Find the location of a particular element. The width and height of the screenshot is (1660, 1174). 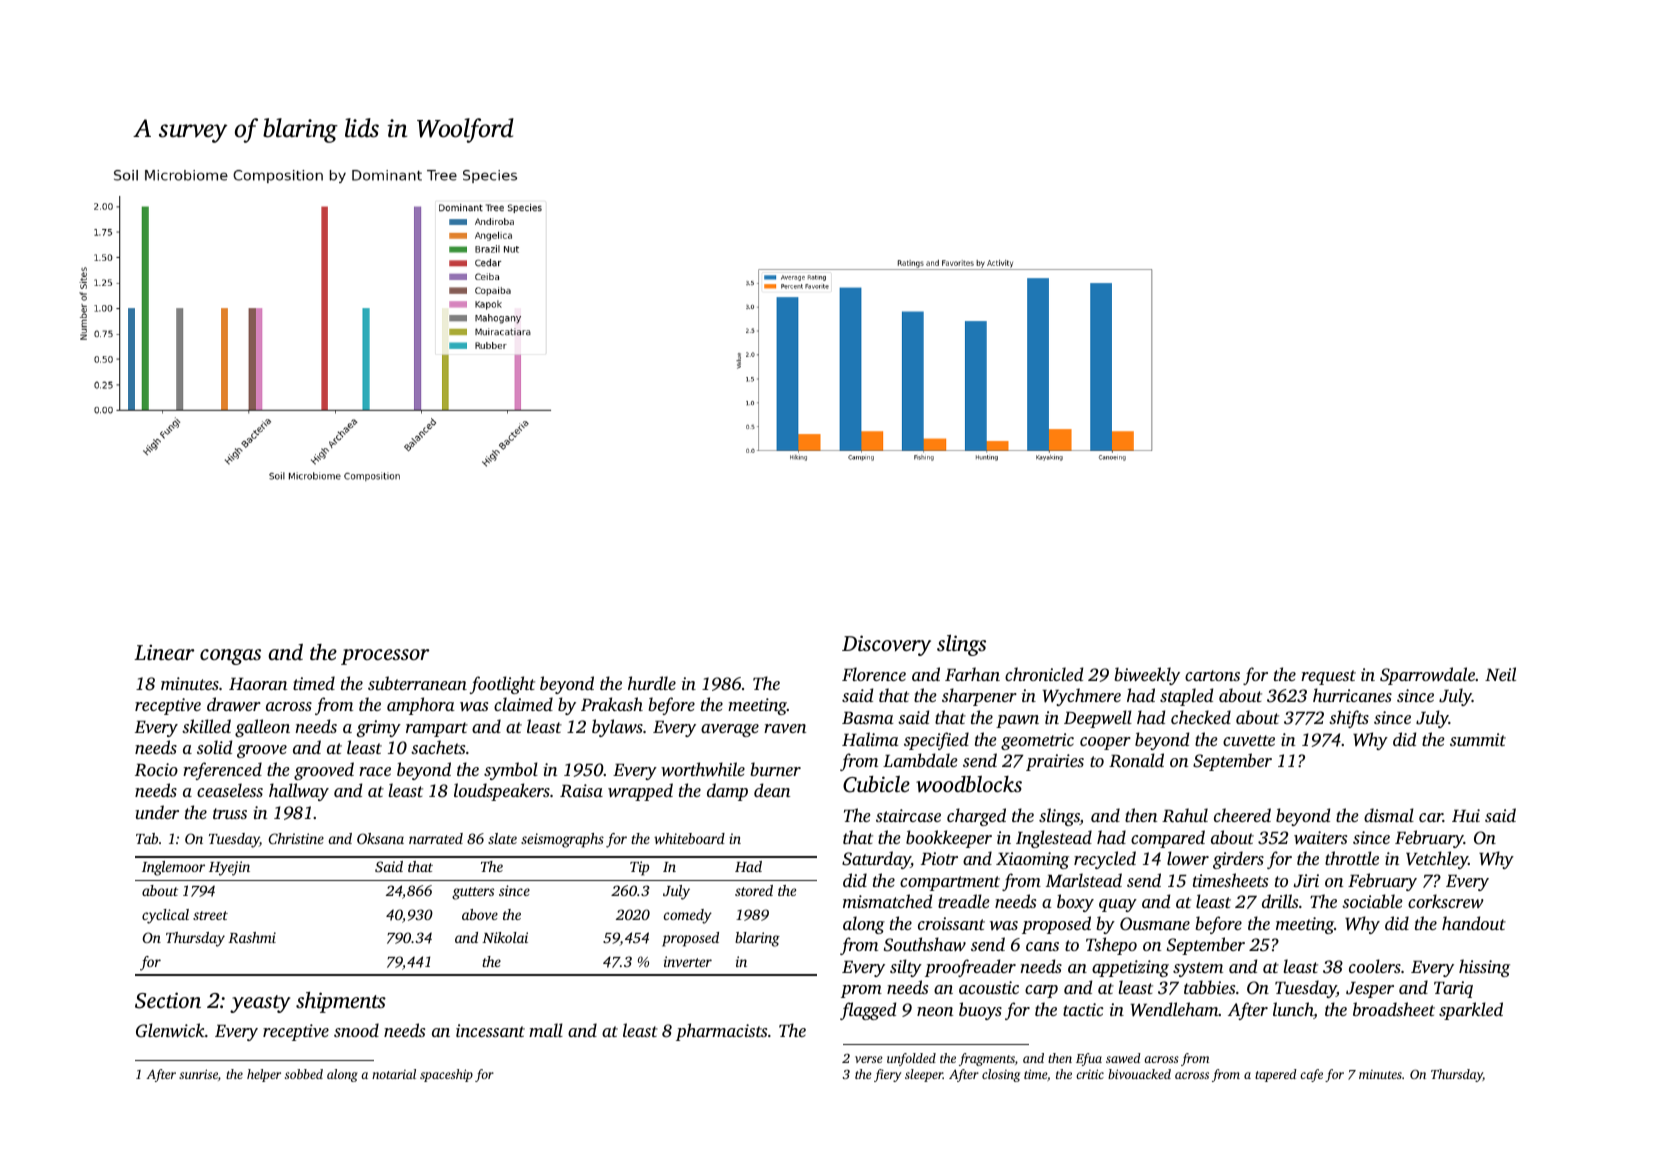

helper is located at coordinates (264, 1075).
